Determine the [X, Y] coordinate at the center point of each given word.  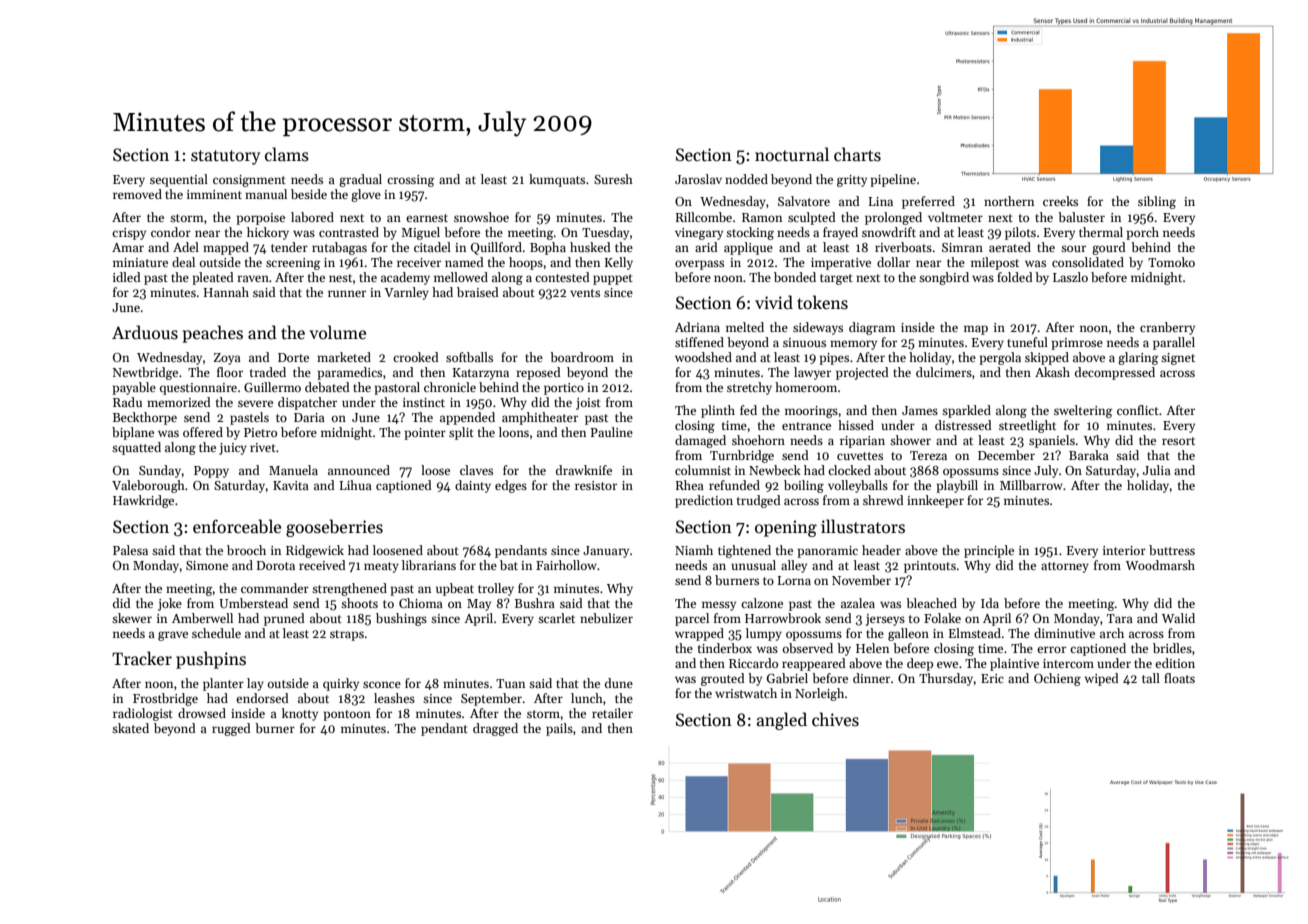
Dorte [293, 357]
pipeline [893, 180]
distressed [963, 425]
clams [287, 154]
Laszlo [1070, 277]
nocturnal [792, 154]
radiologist [143, 714]
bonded [795, 277]
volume [337, 332]
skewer [132, 618]
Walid [1178, 618]
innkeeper [935, 501]
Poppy [211, 472]
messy [719, 606]
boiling [804, 486]
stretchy [749, 388]
